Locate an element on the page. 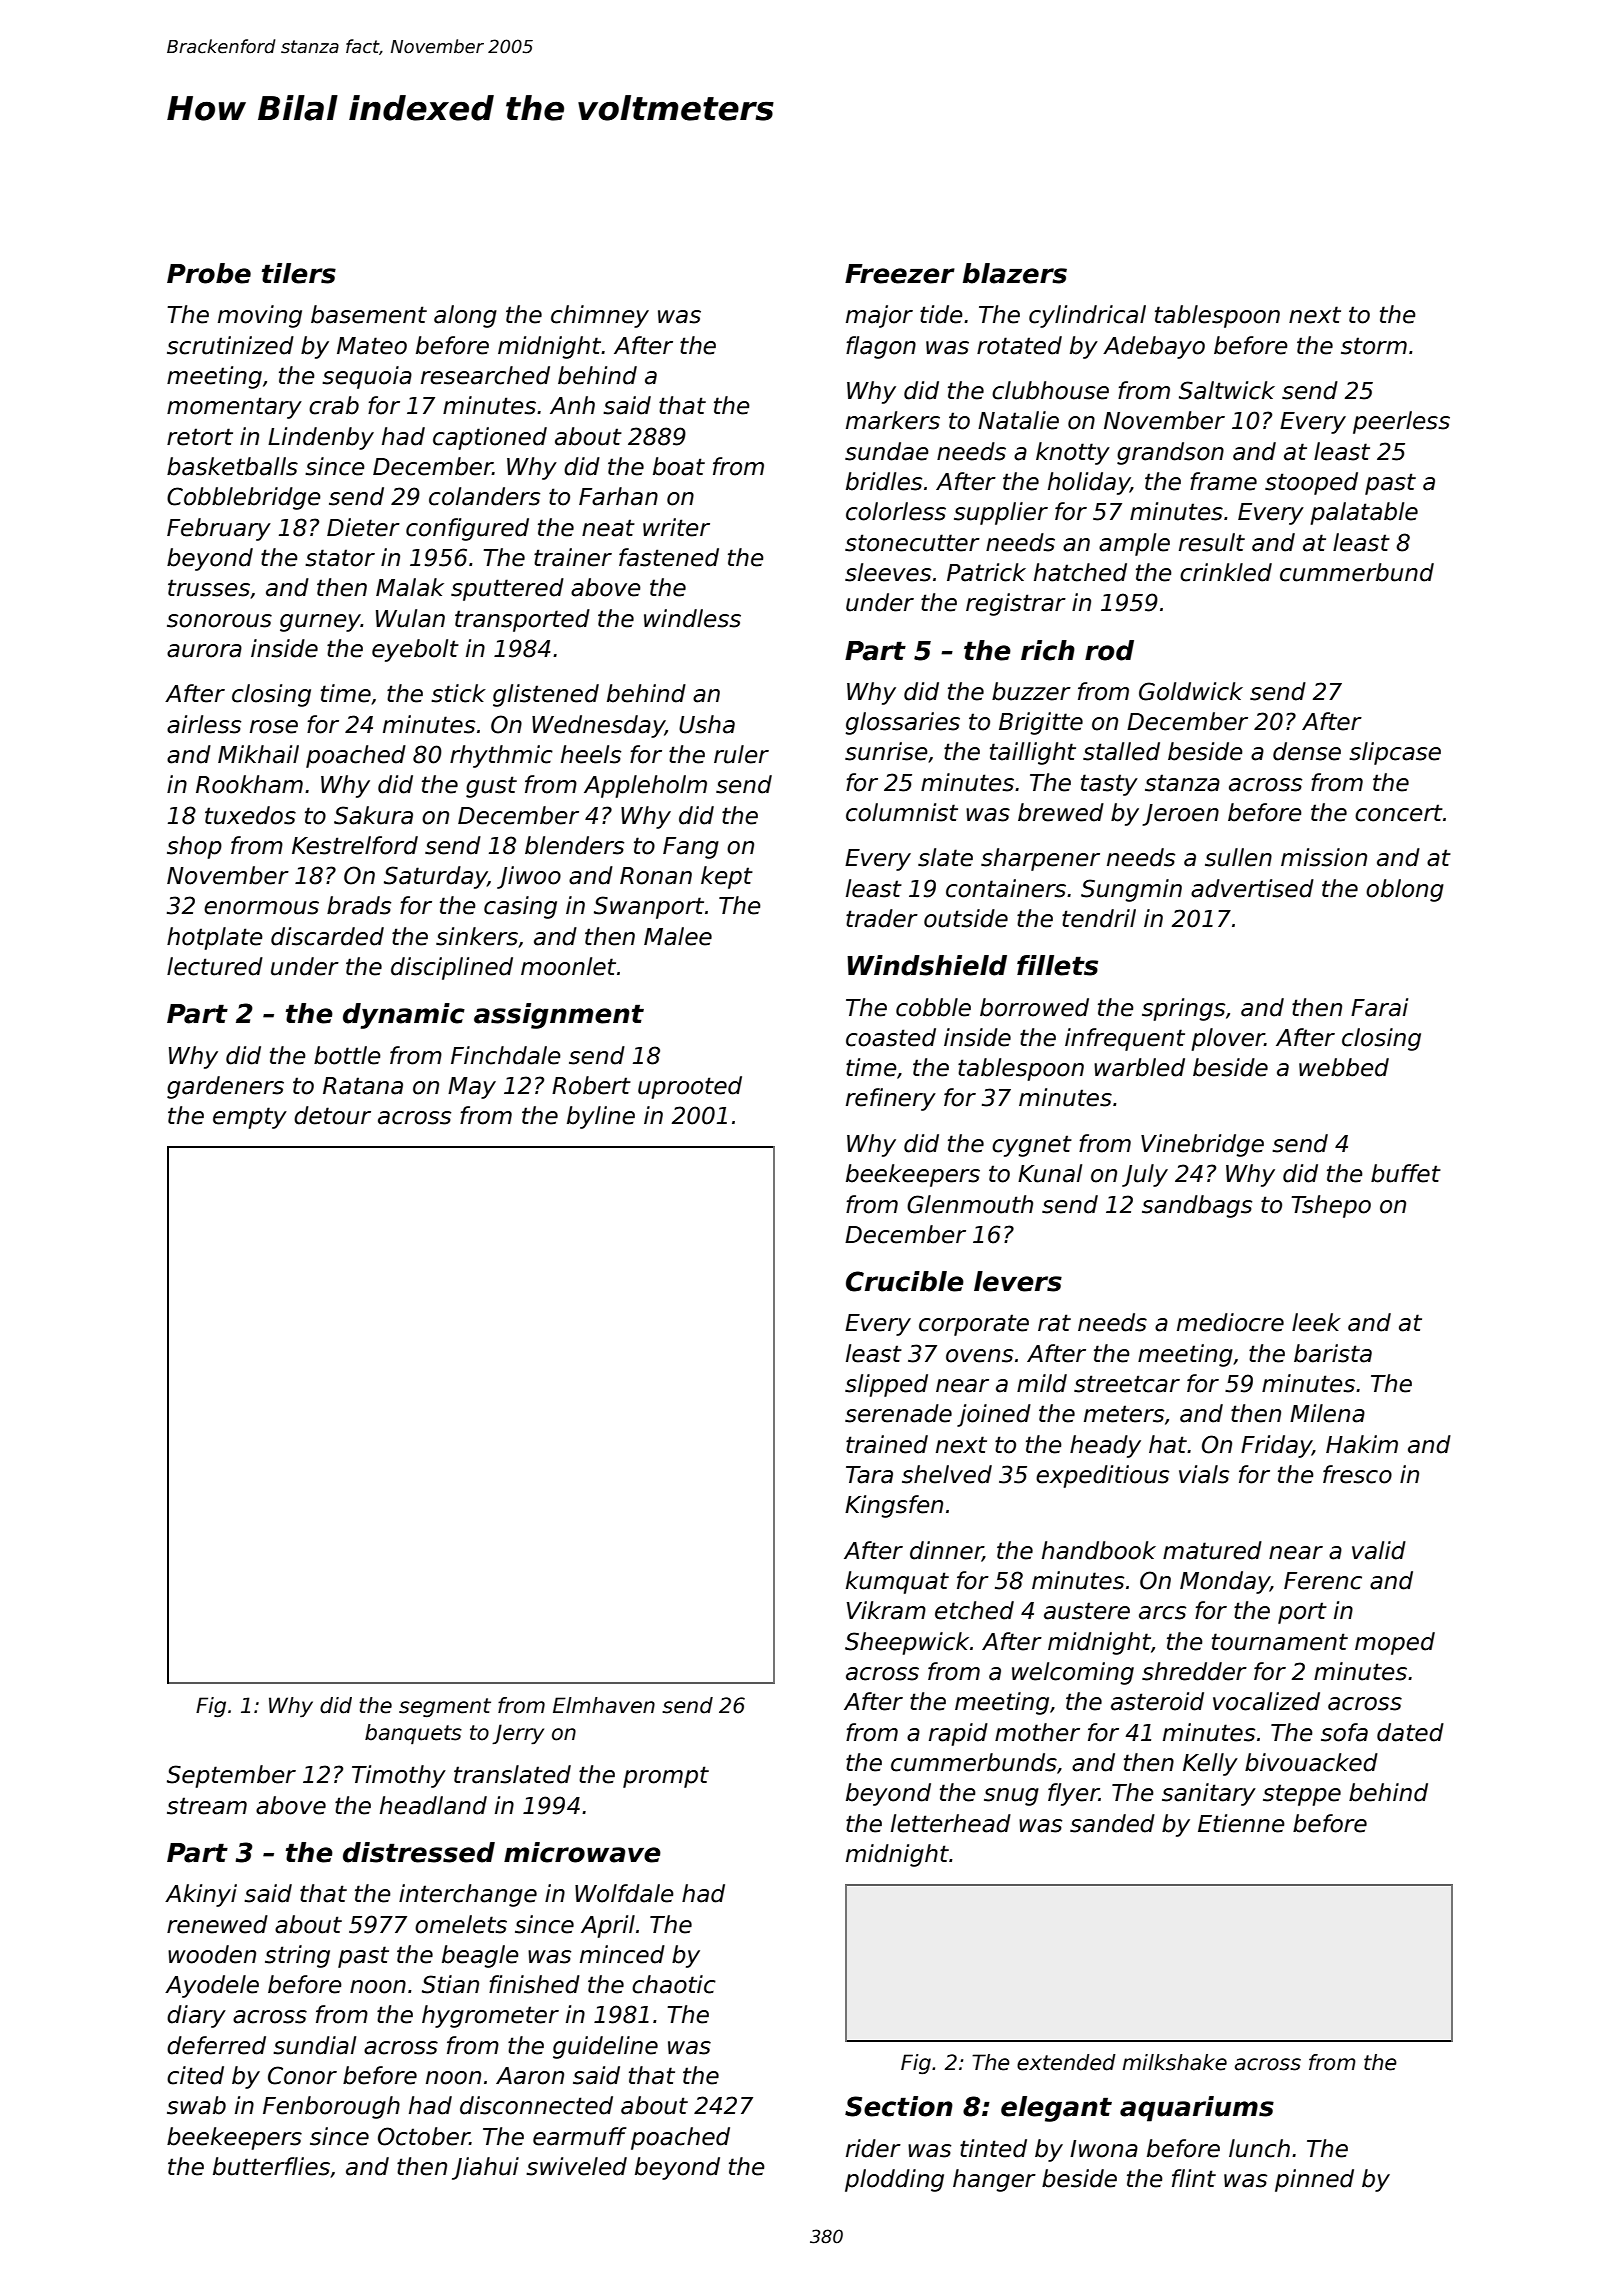  sundial is located at coordinates (314, 2045).
